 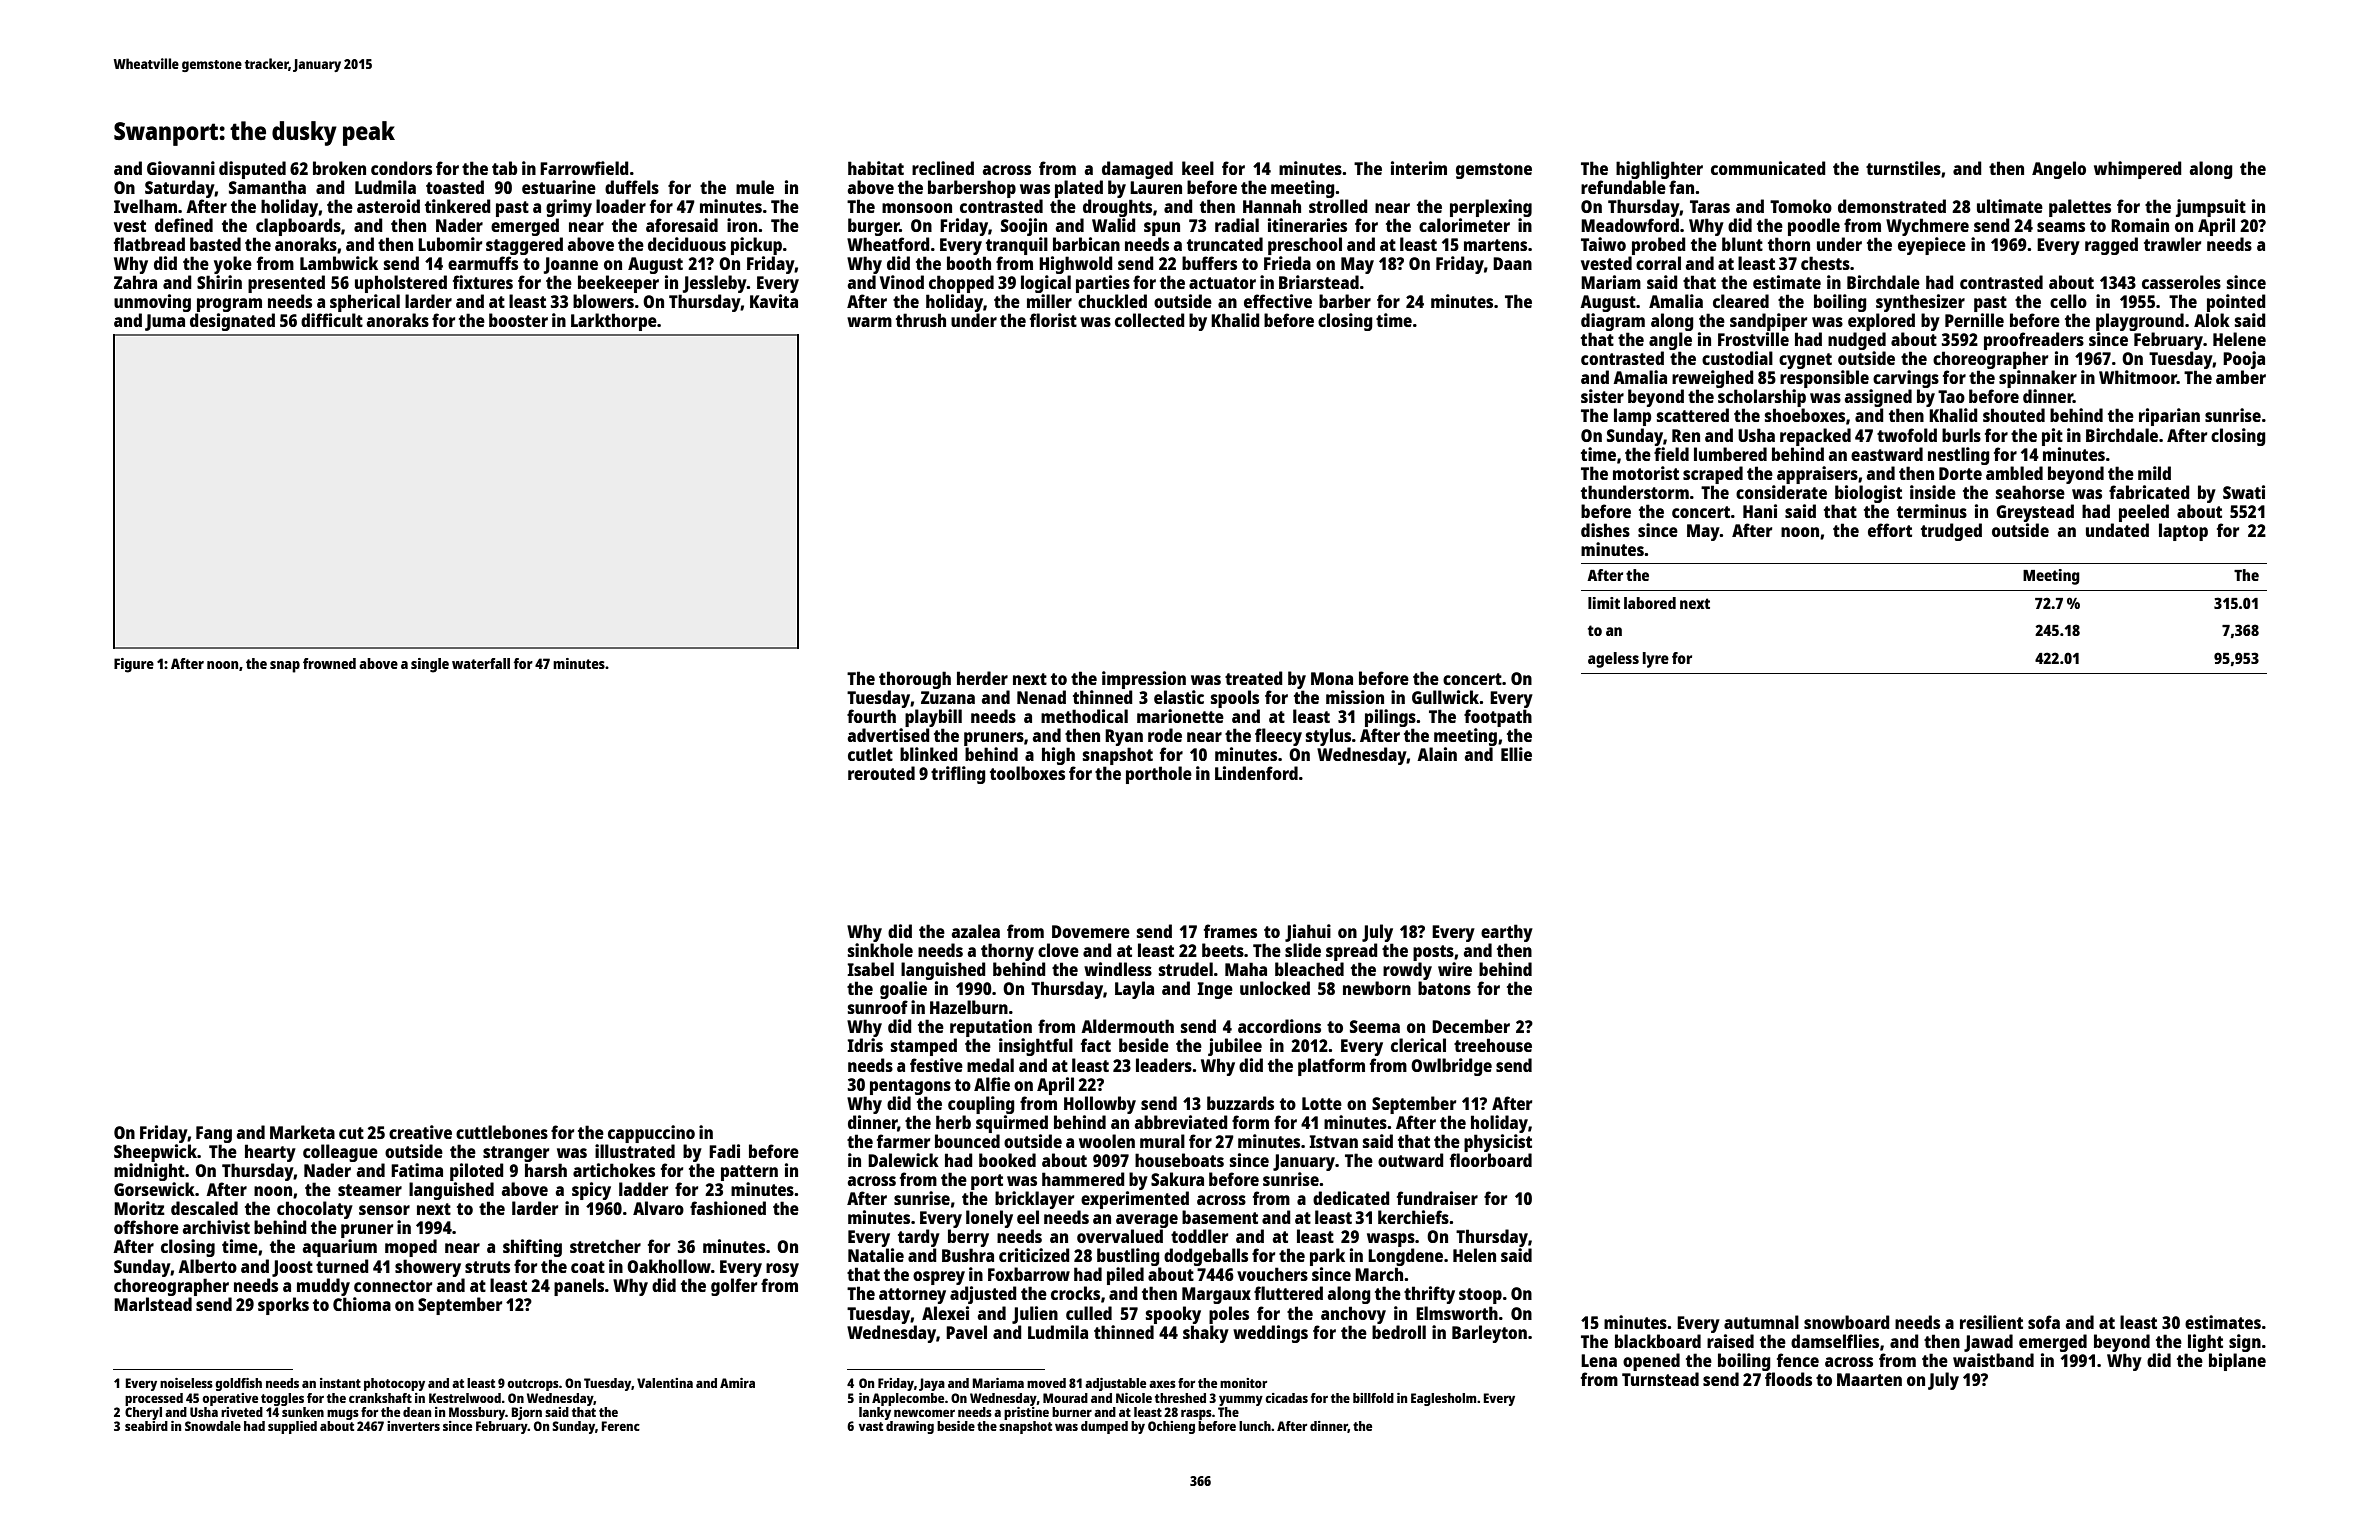 What do you see at coordinates (430, 665) in the document?
I see `single` at bounding box center [430, 665].
